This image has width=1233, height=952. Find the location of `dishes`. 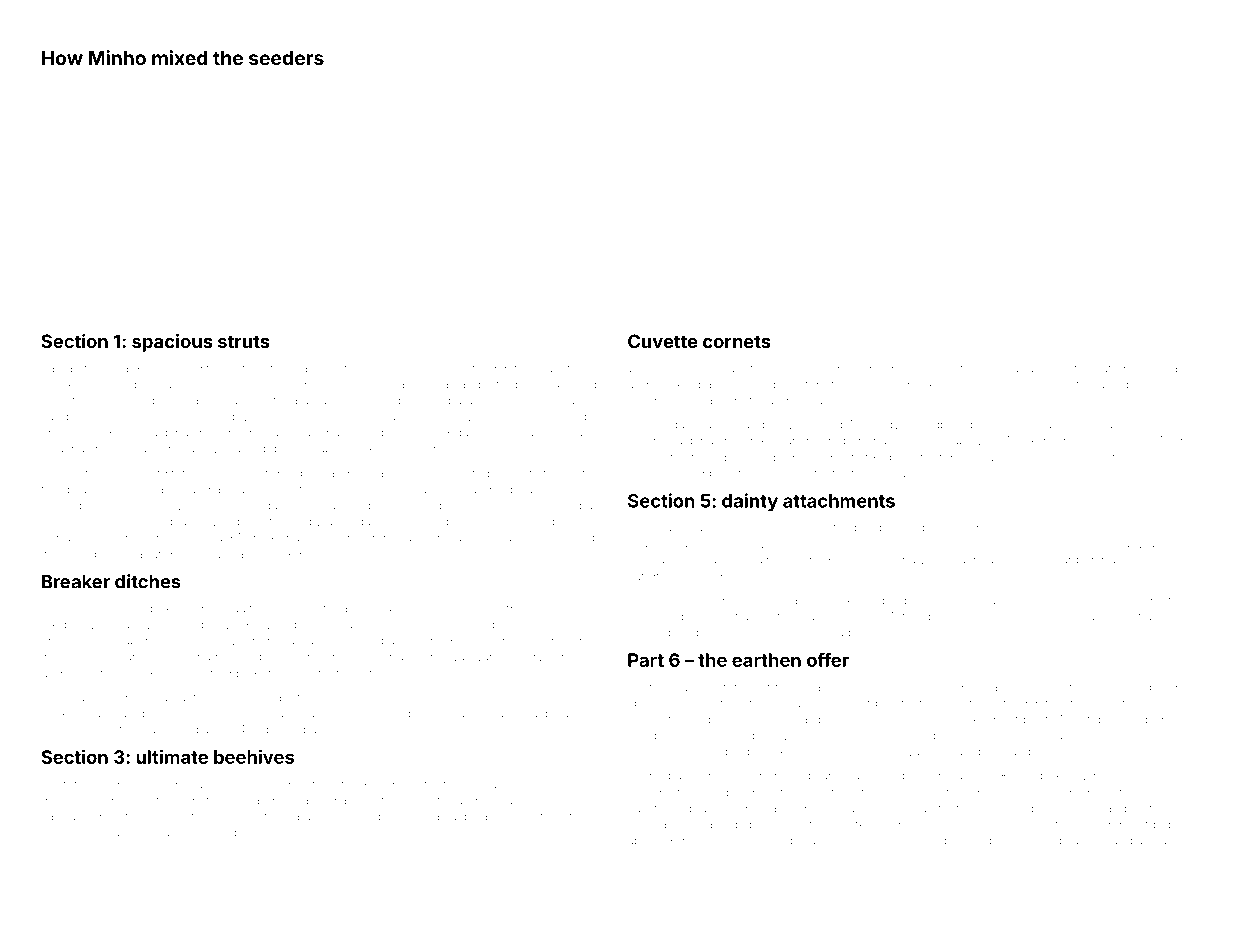

dishes is located at coordinates (248, 832).
